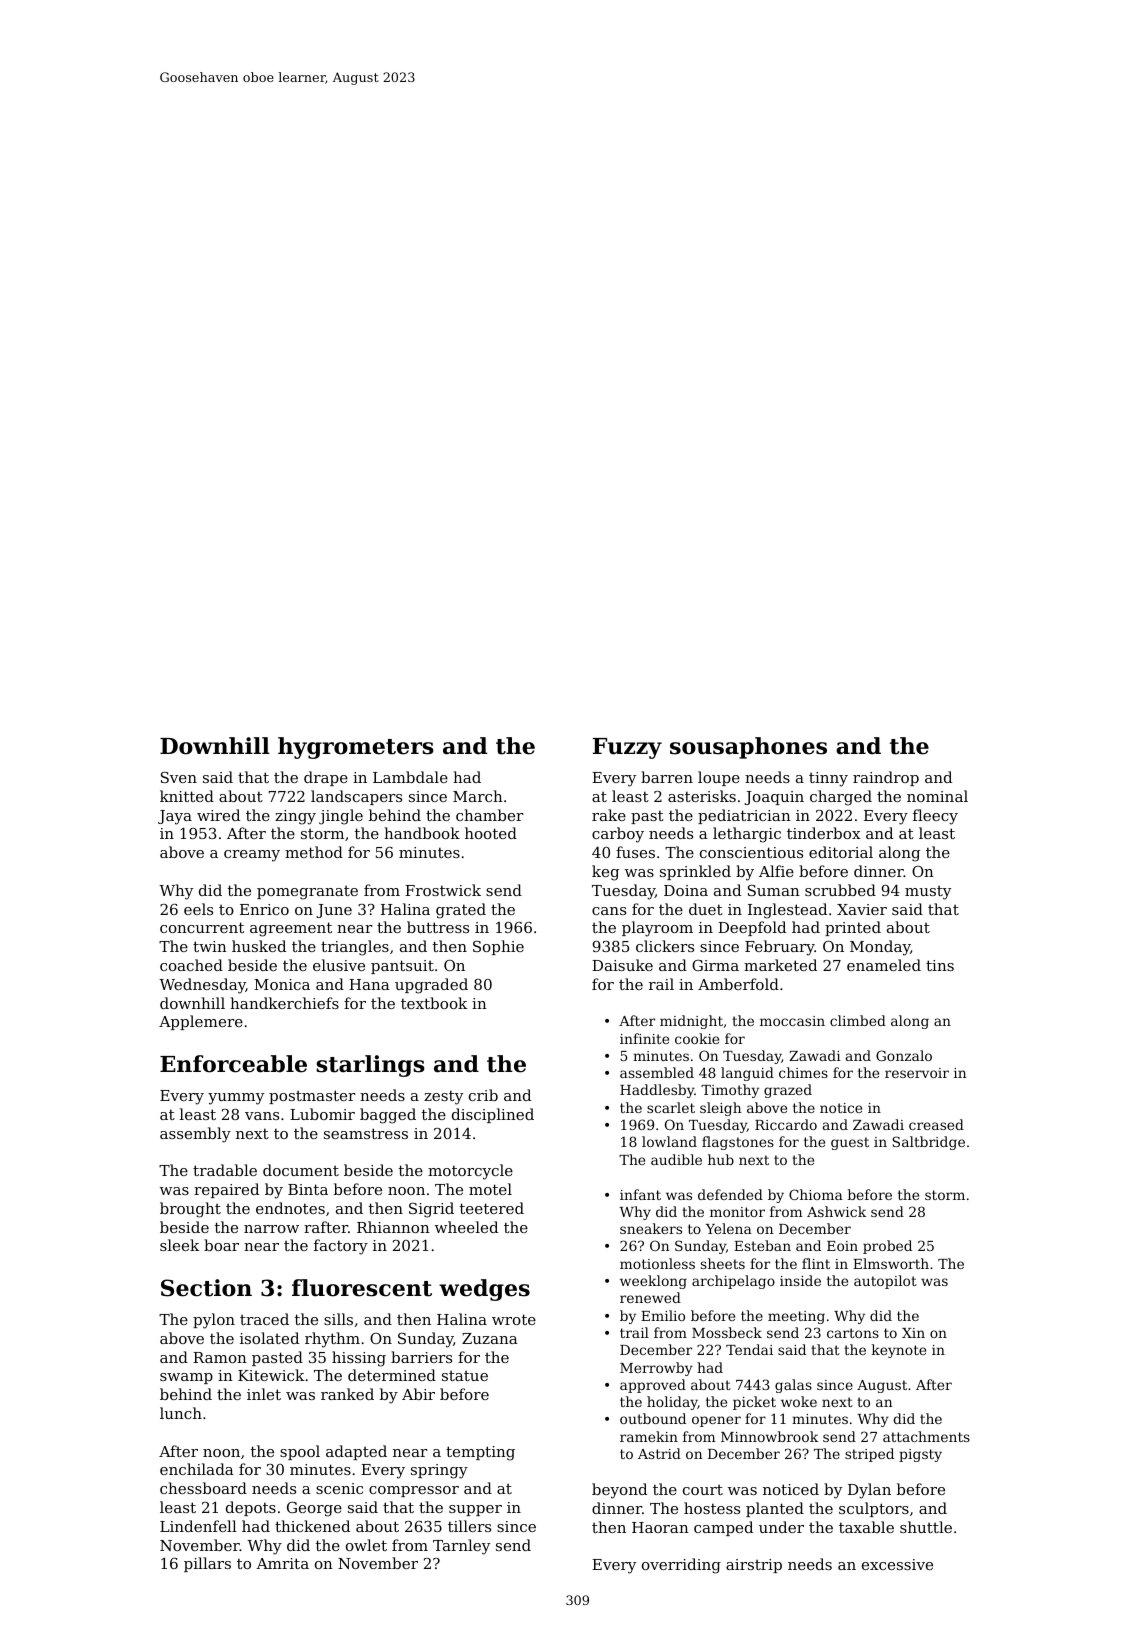  What do you see at coordinates (935, 817) in the screenshot?
I see `fleecy` at bounding box center [935, 817].
